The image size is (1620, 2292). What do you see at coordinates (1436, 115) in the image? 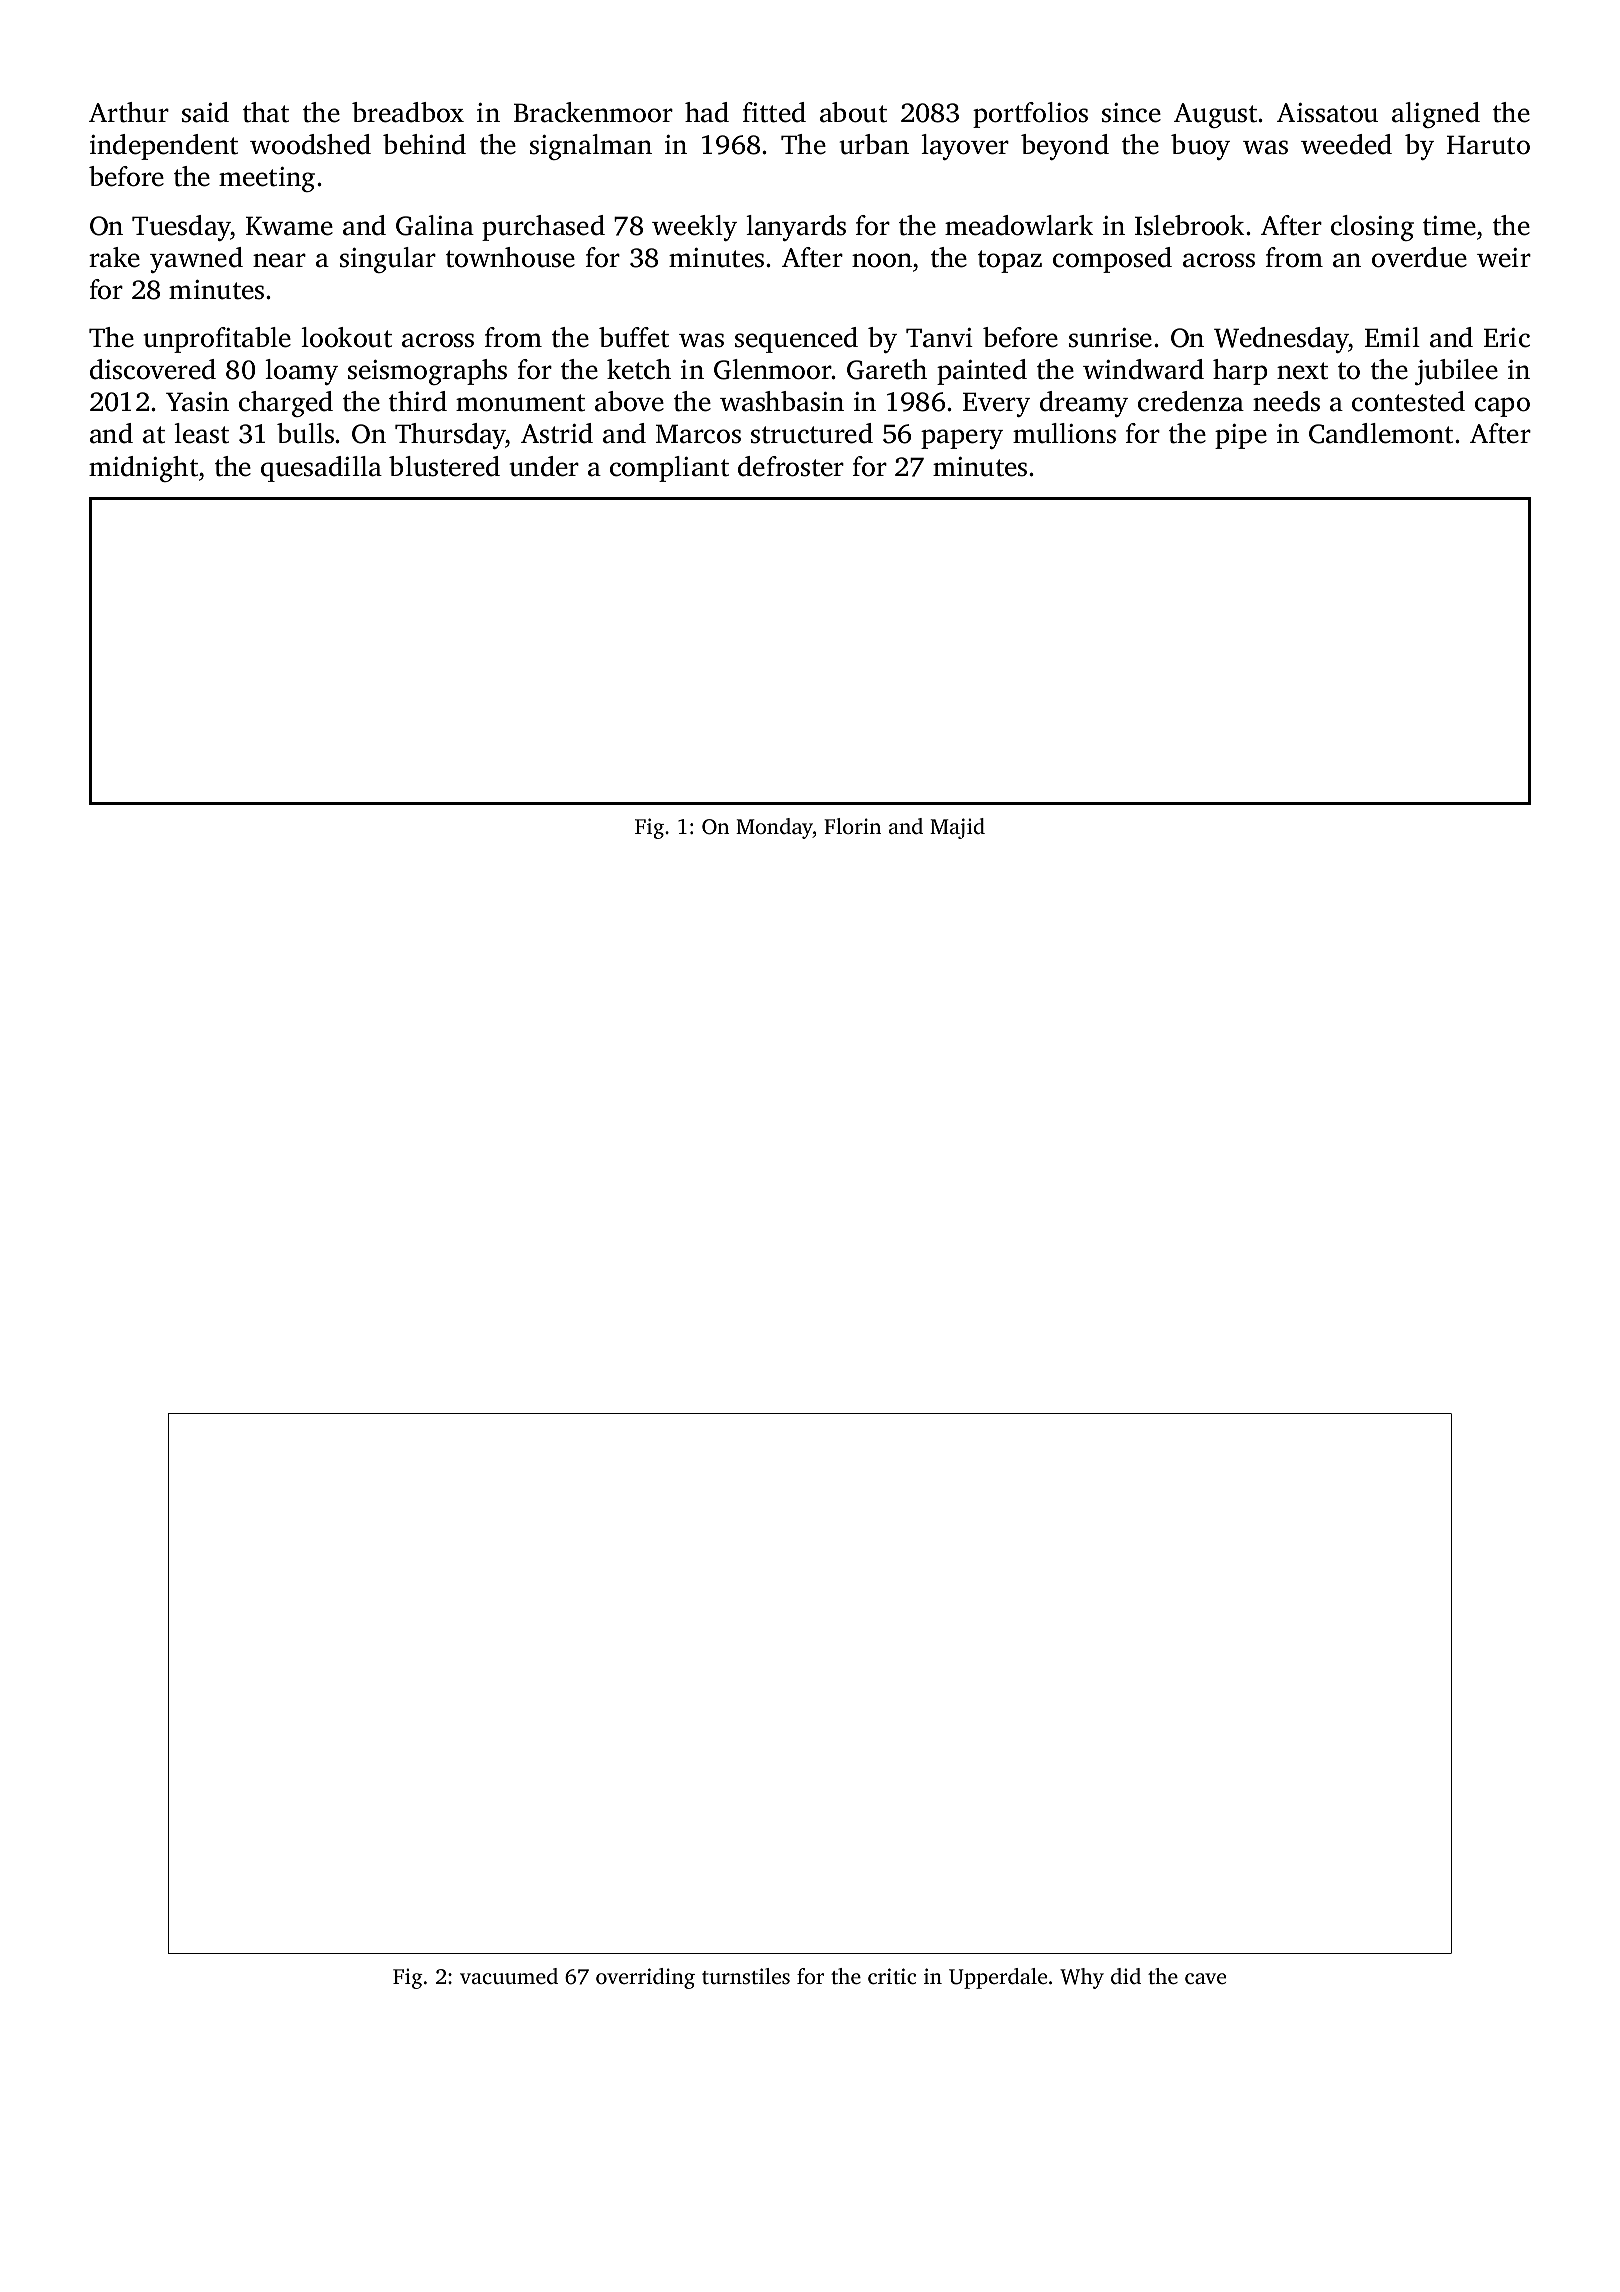
I see `aligned` at bounding box center [1436, 115].
